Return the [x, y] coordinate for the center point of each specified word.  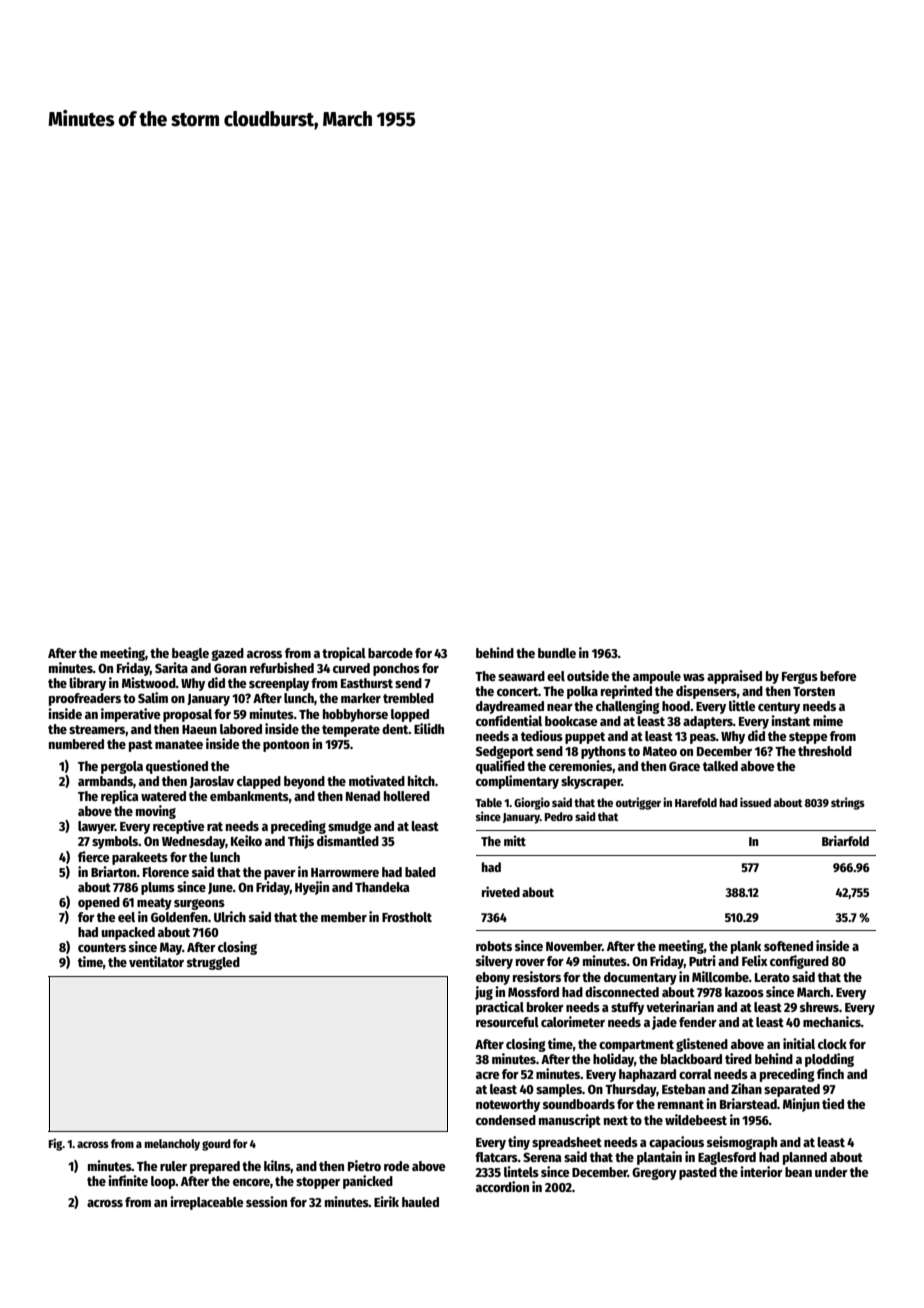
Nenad [363, 796]
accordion [502, 1186]
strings [848, 803]
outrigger [638, 803]
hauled [420, 1202]
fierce [94, 856]
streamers [97, 729]
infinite [128, 1180]
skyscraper [591, 782]
